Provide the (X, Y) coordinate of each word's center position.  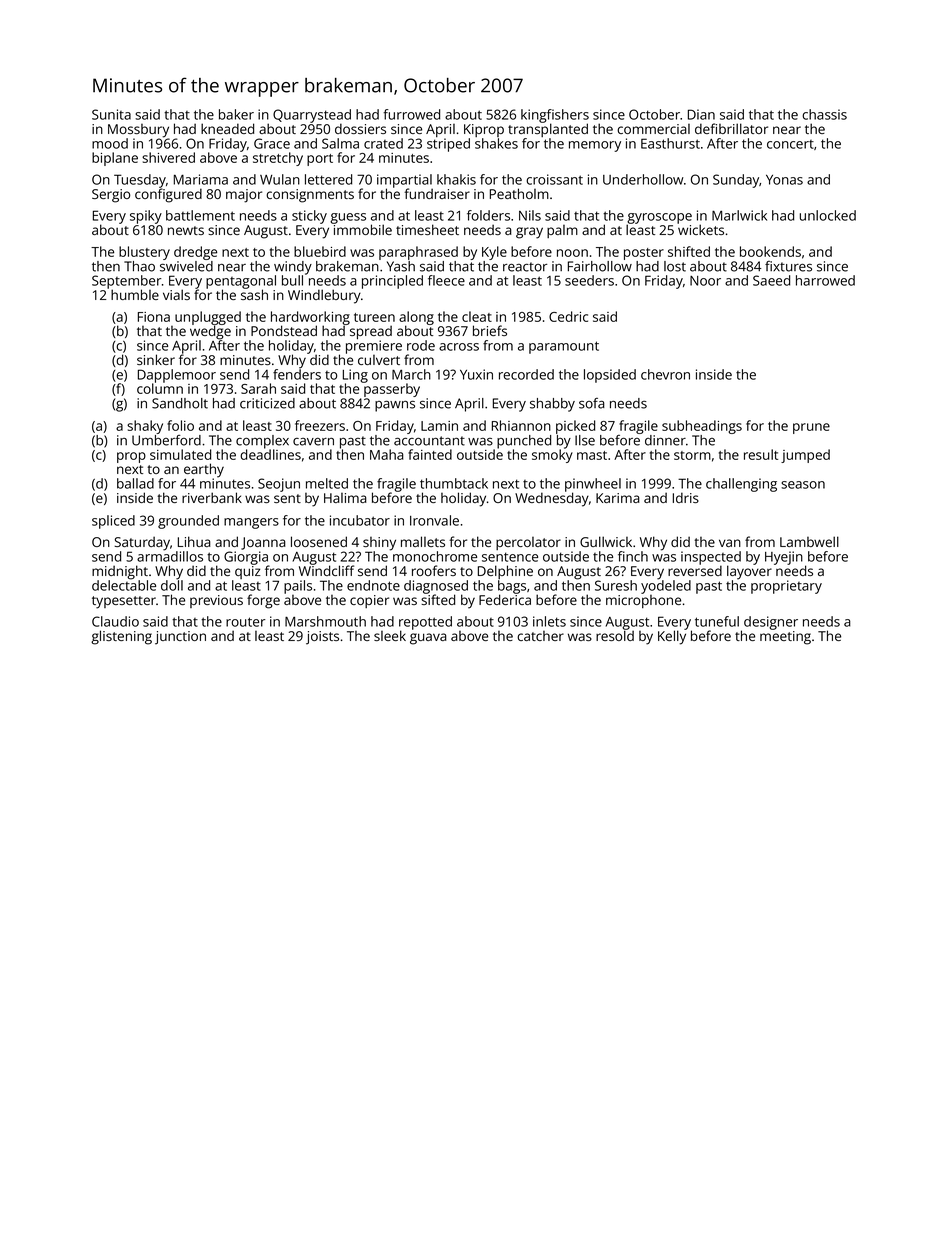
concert (790, 144)
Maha (386, 454)
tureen (374, 317)
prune (811, 428)
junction (180, 638)
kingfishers (555, 116)
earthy (204, 470)
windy (293, 268)
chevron (665, 374)
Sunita (111, 114)
